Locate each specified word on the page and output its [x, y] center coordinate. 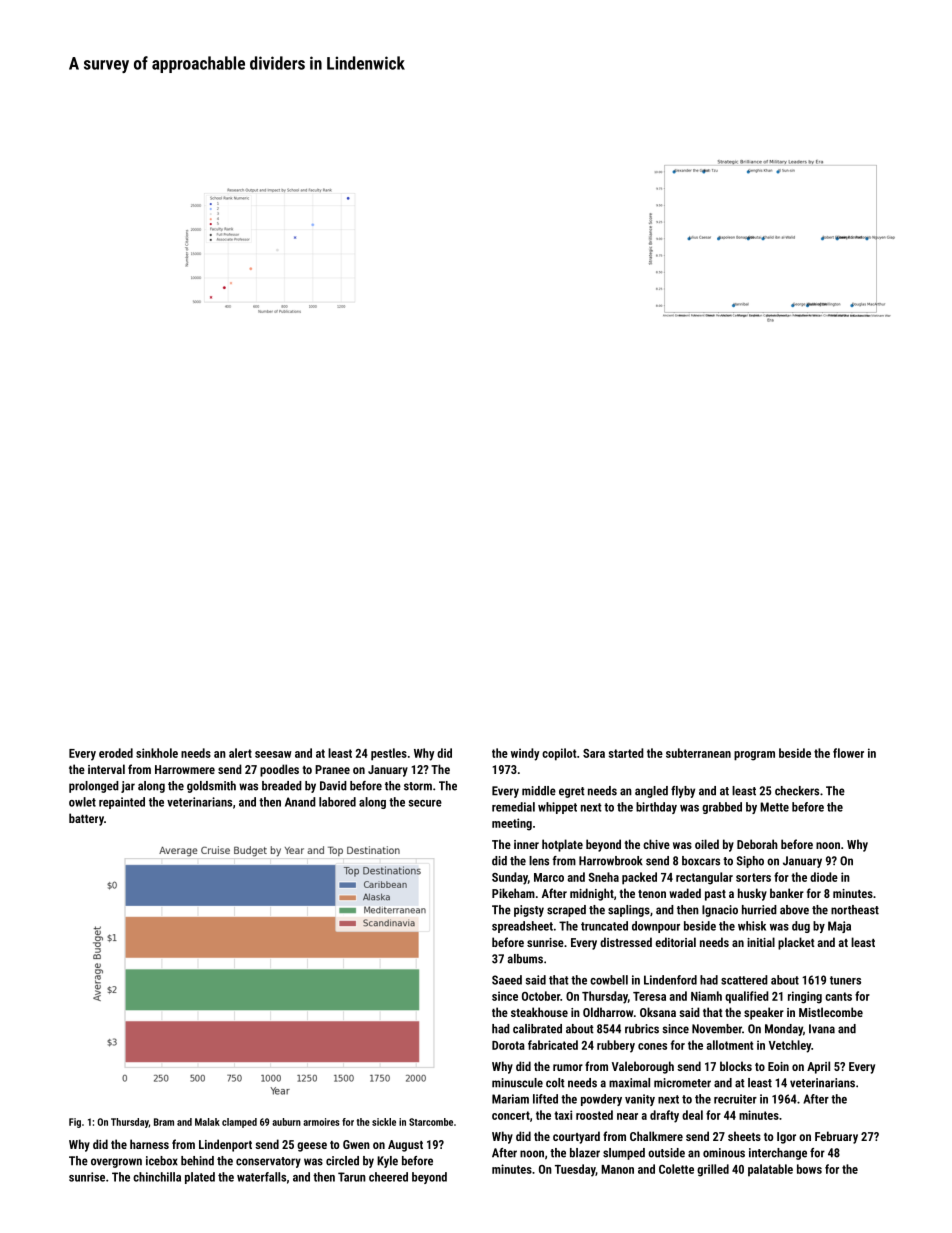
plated [200, 1178]
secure [425, 803]
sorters [753, 877]
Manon [617, 1169]
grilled [713, 1170]
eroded [116, 753]
